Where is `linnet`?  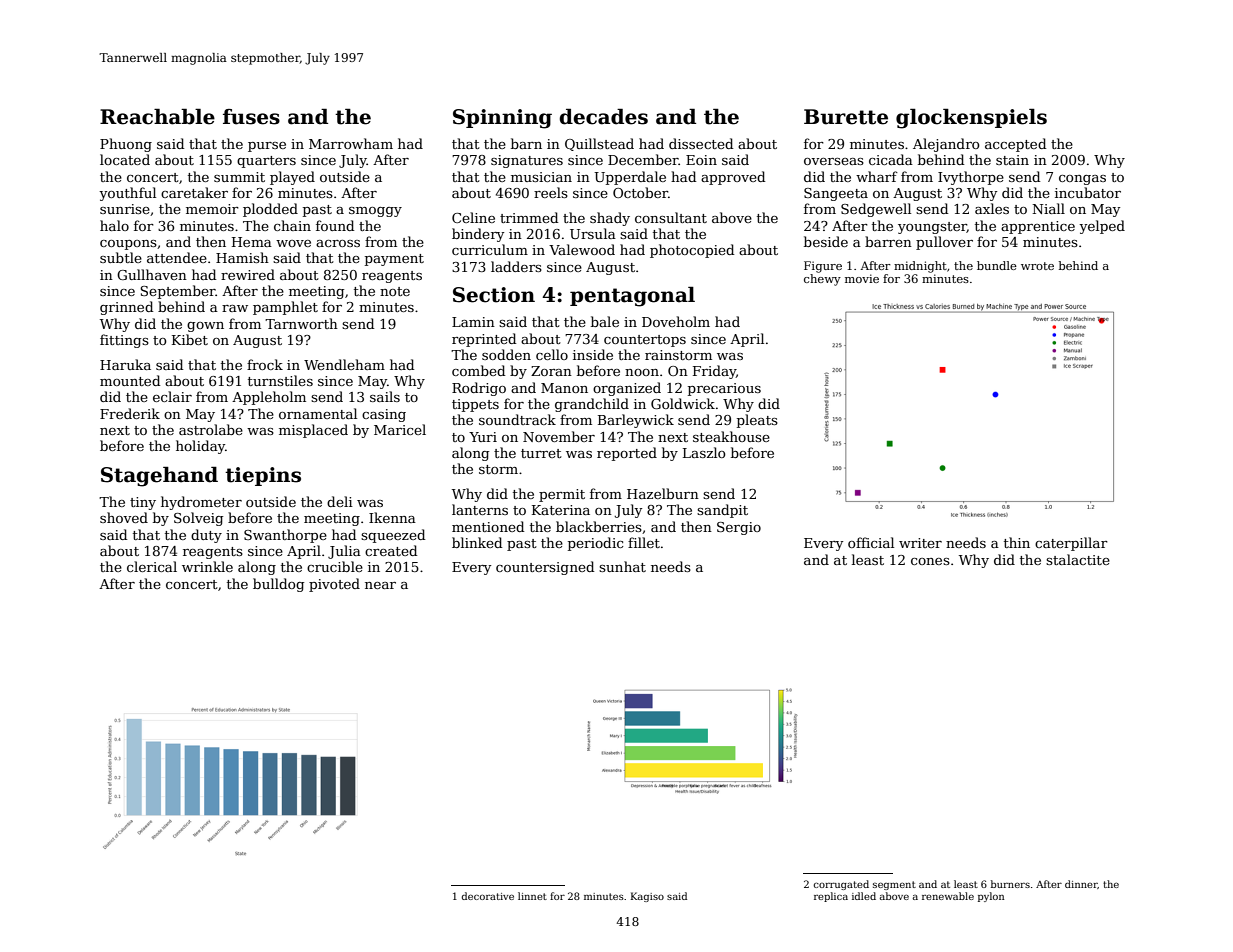
linnet is located at coordinates (532, 896).
